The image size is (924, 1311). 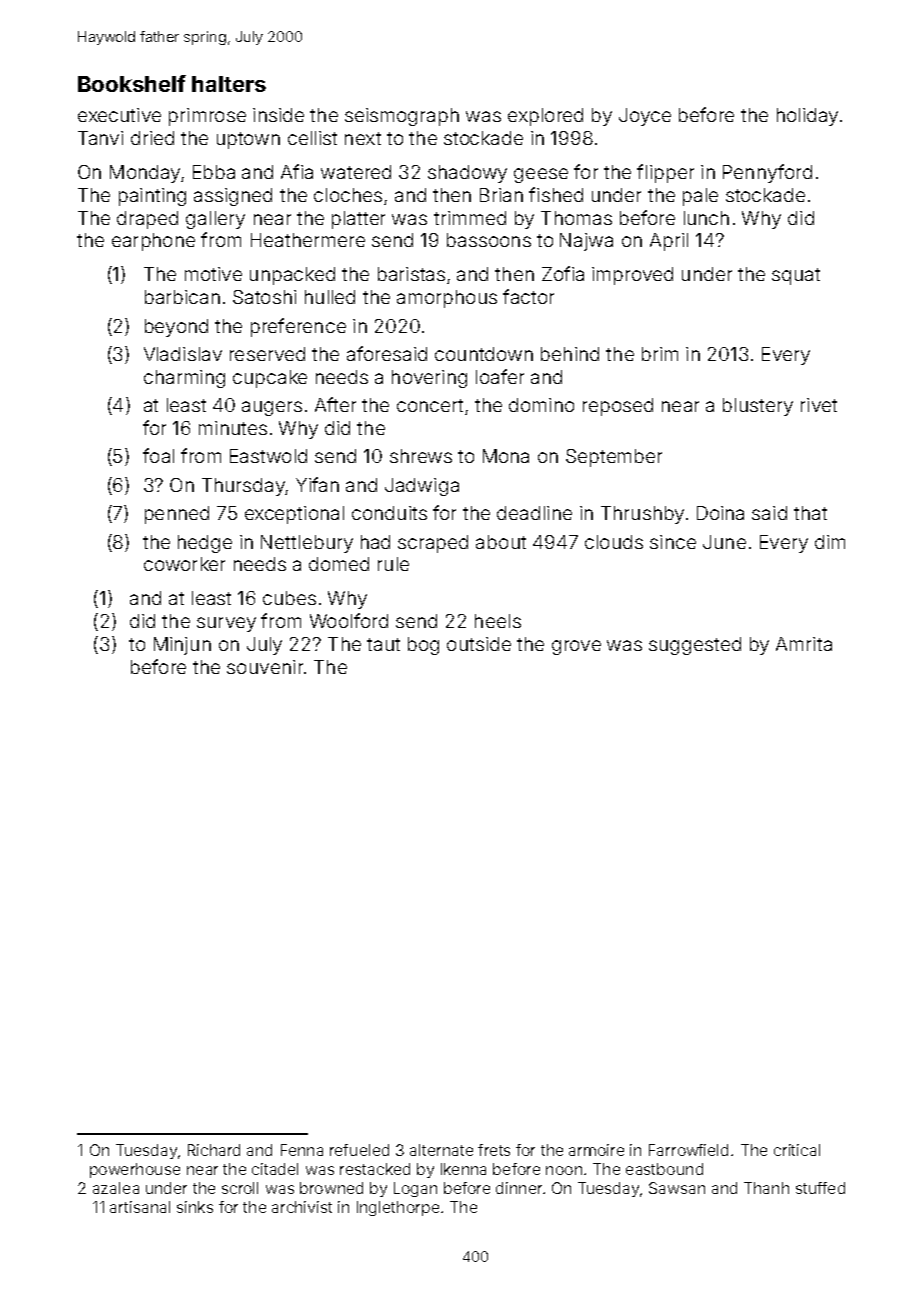 What do you see at coordinates (804, 644) in the document?
I see `Amrita` at bounding box center [804, 644].
